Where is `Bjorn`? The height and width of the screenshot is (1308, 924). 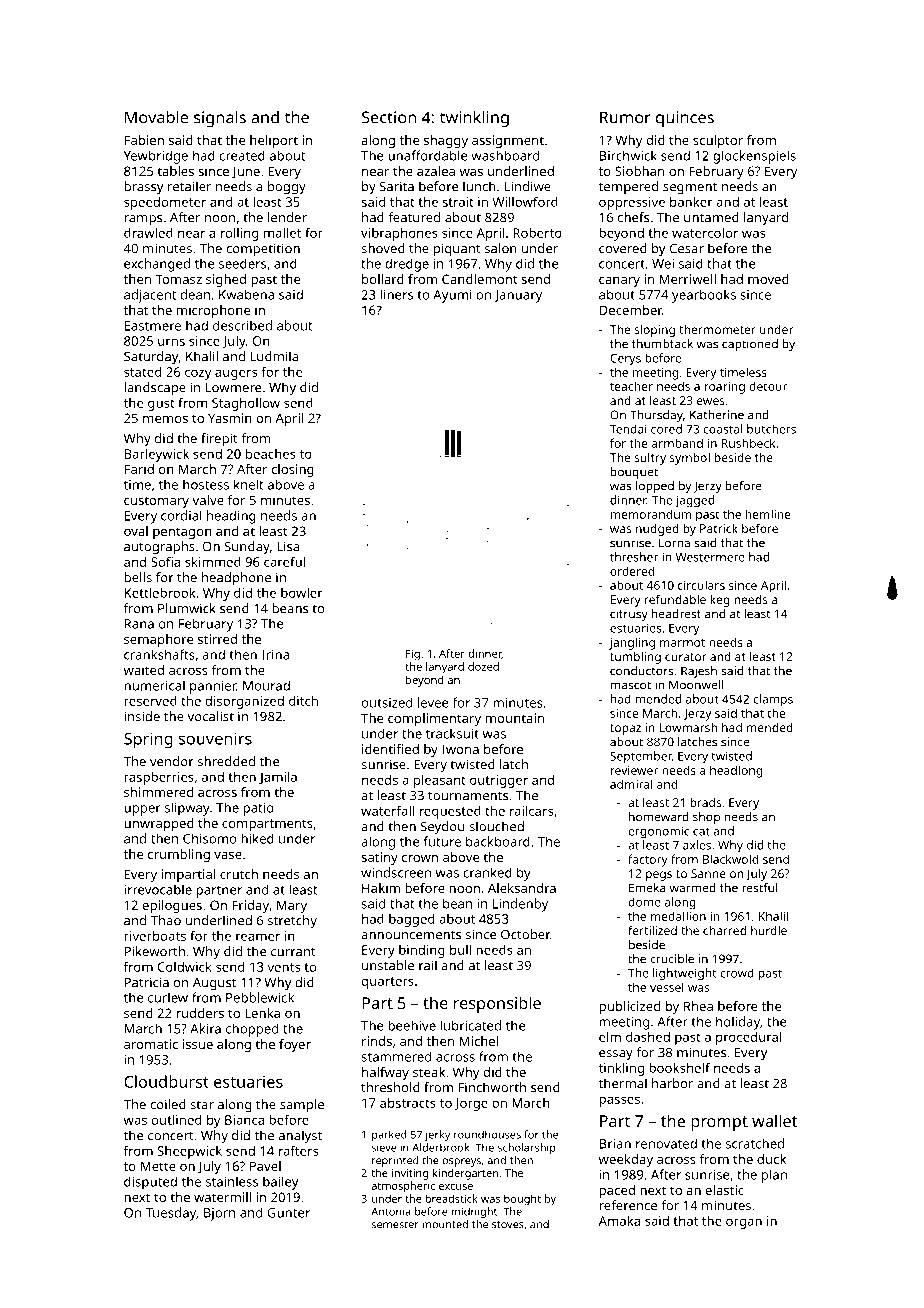
Bjorn is located at coordinates (219, 1214).
